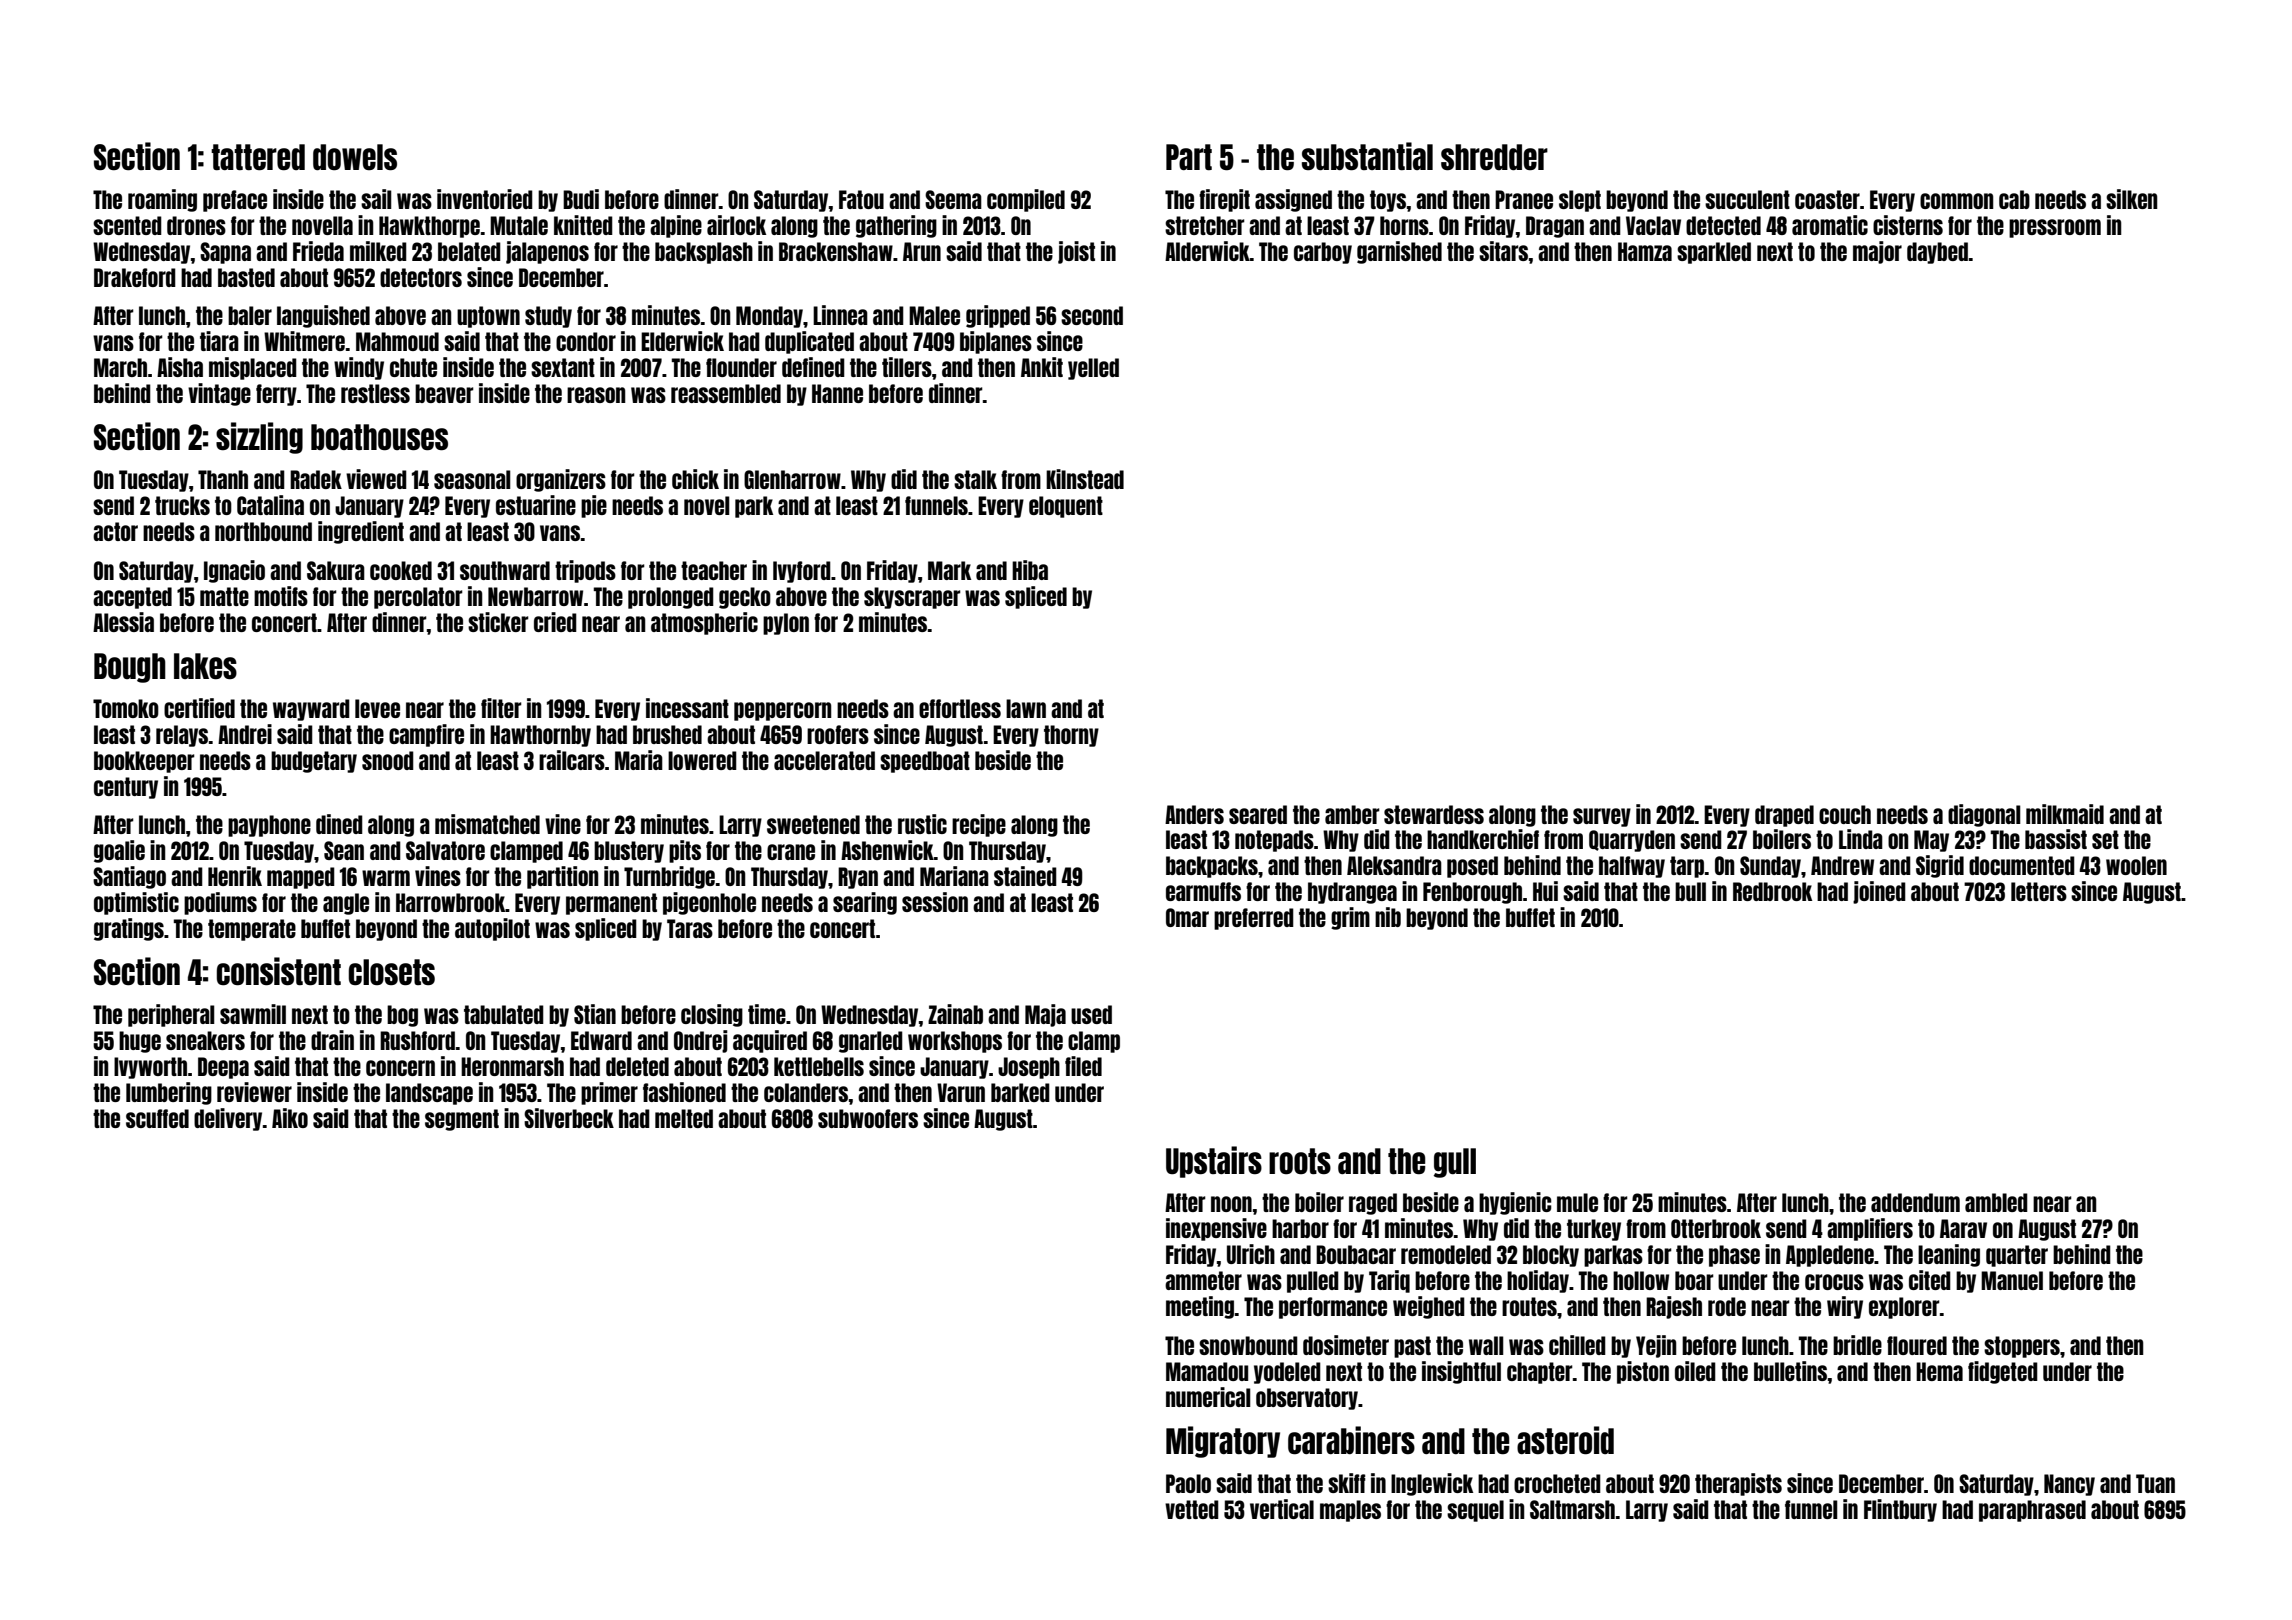 This page has height=1620, width=2292. What do you see at coordinates (1282, 1509) in the page?
I see `vertical` at bounding box center [1282, 1509].
